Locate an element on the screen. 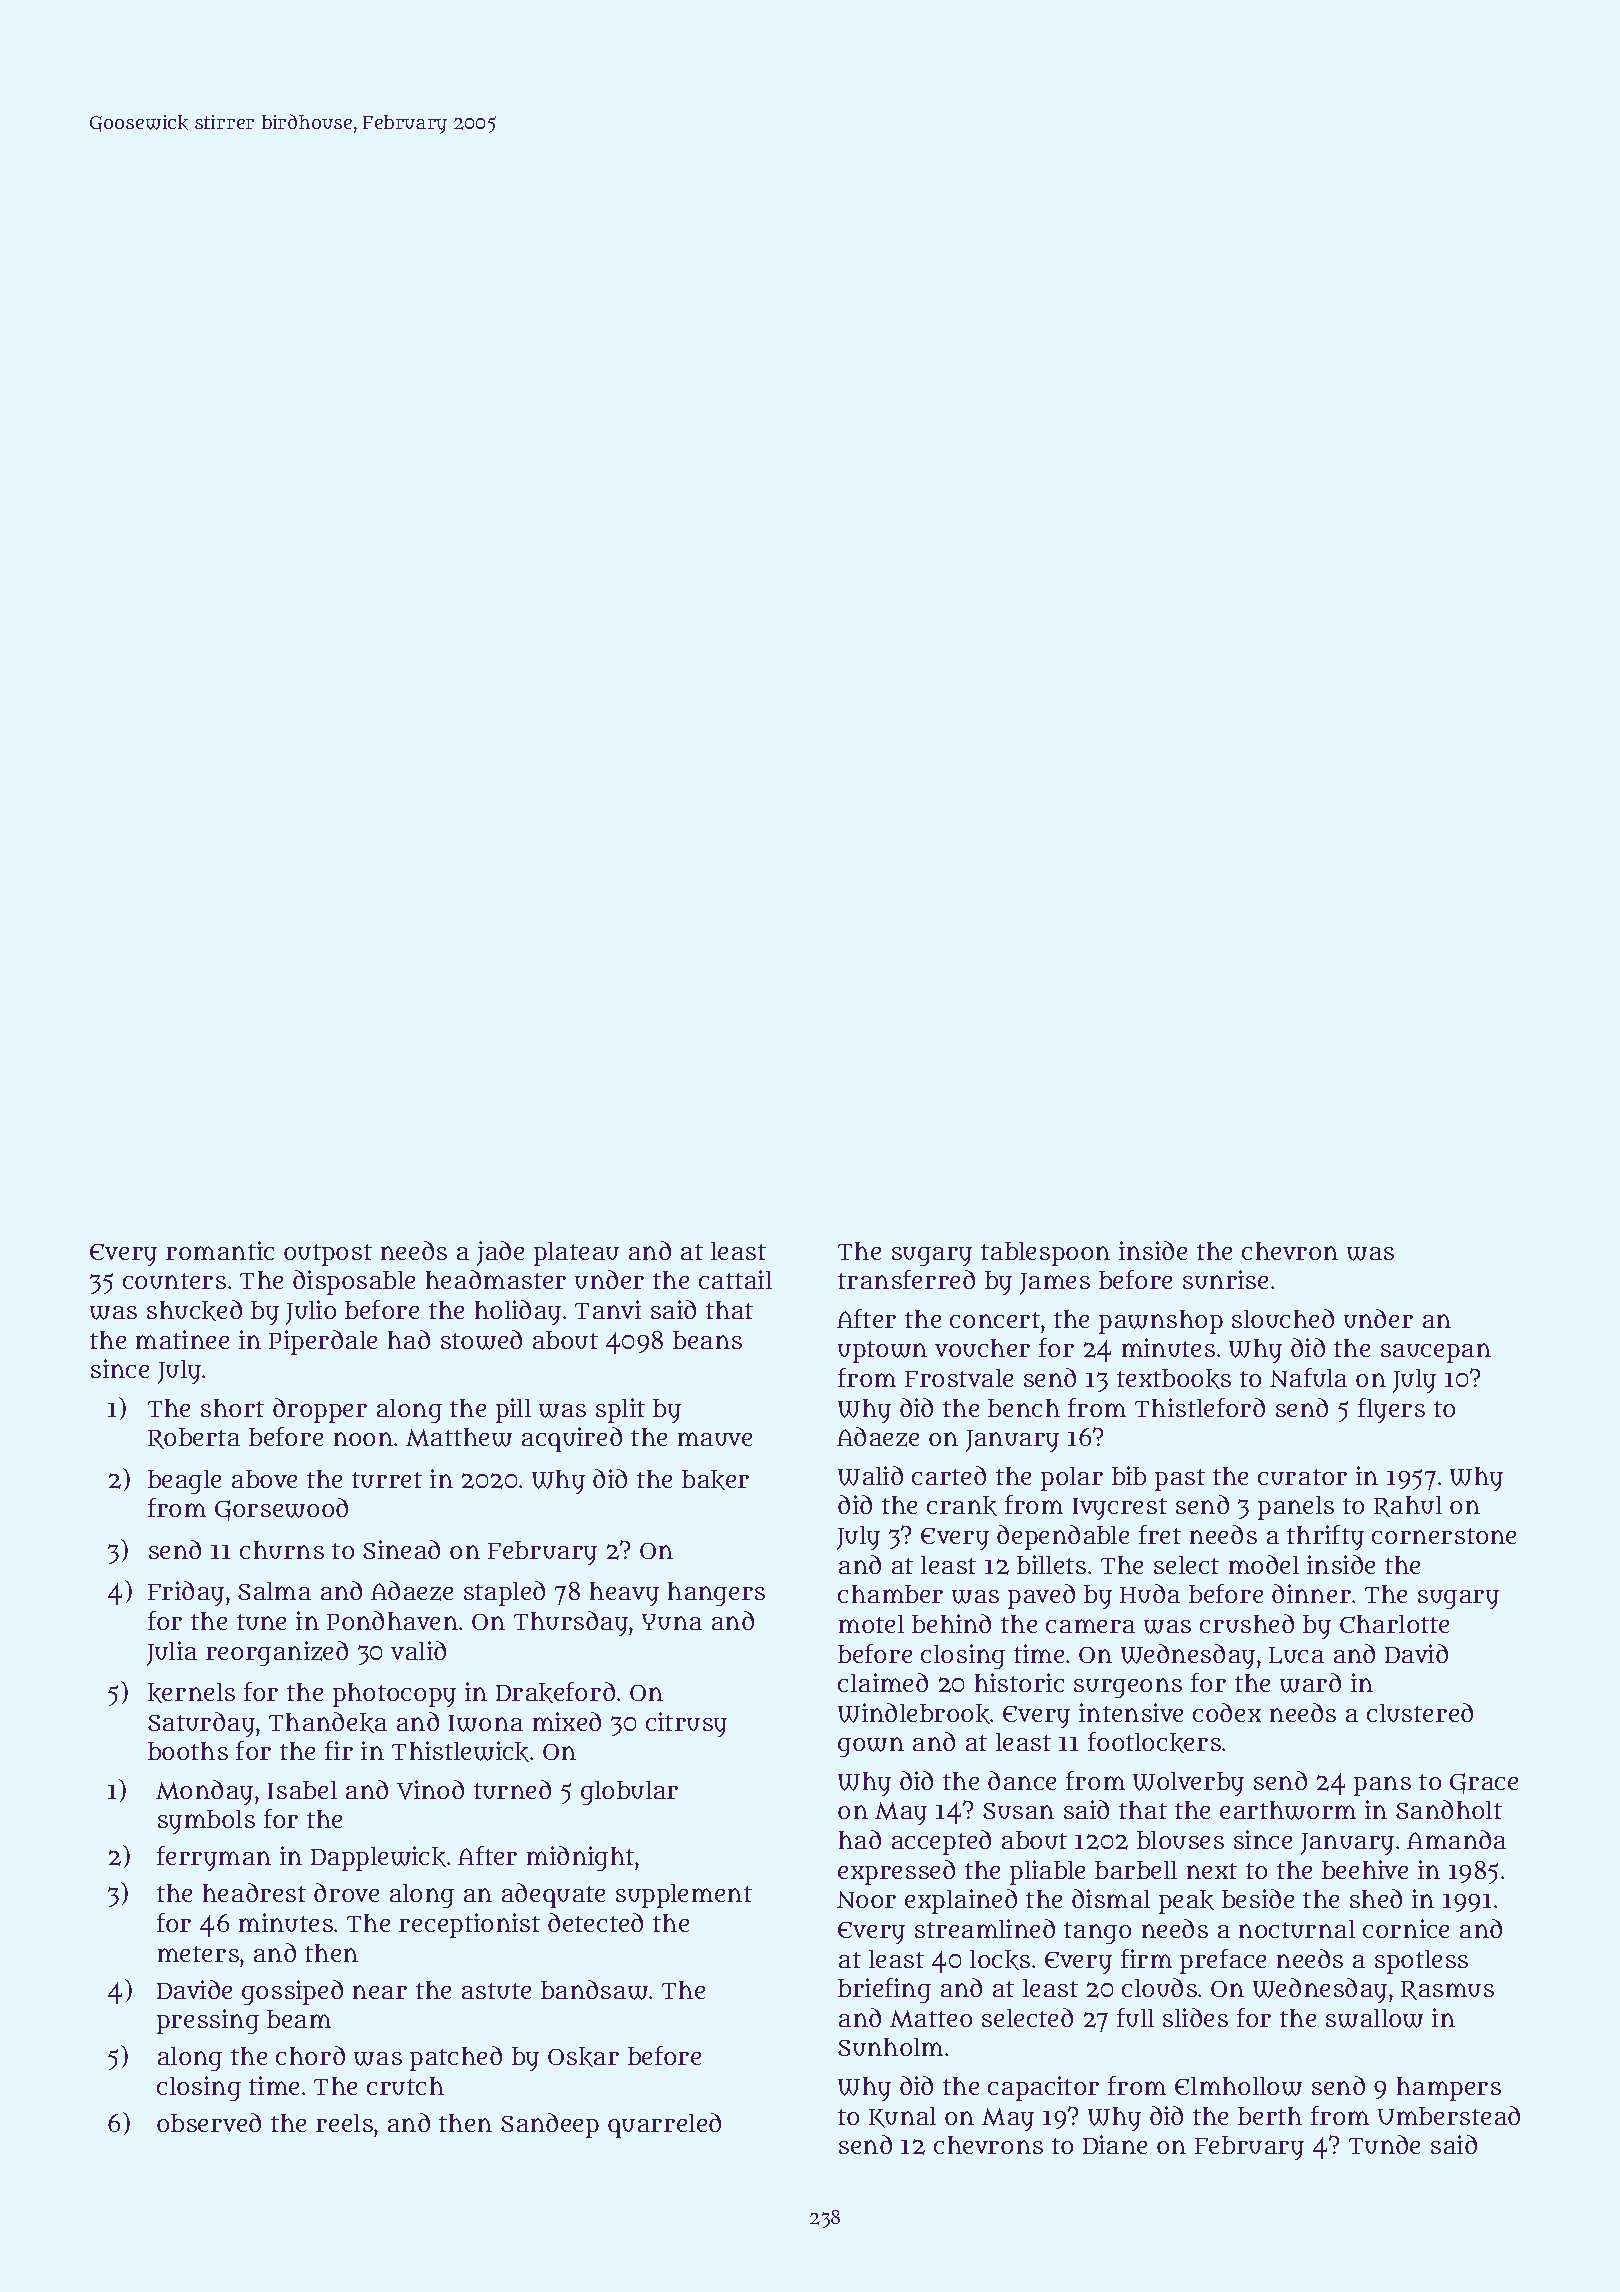  churns is located at coordinates (282, 1550).
